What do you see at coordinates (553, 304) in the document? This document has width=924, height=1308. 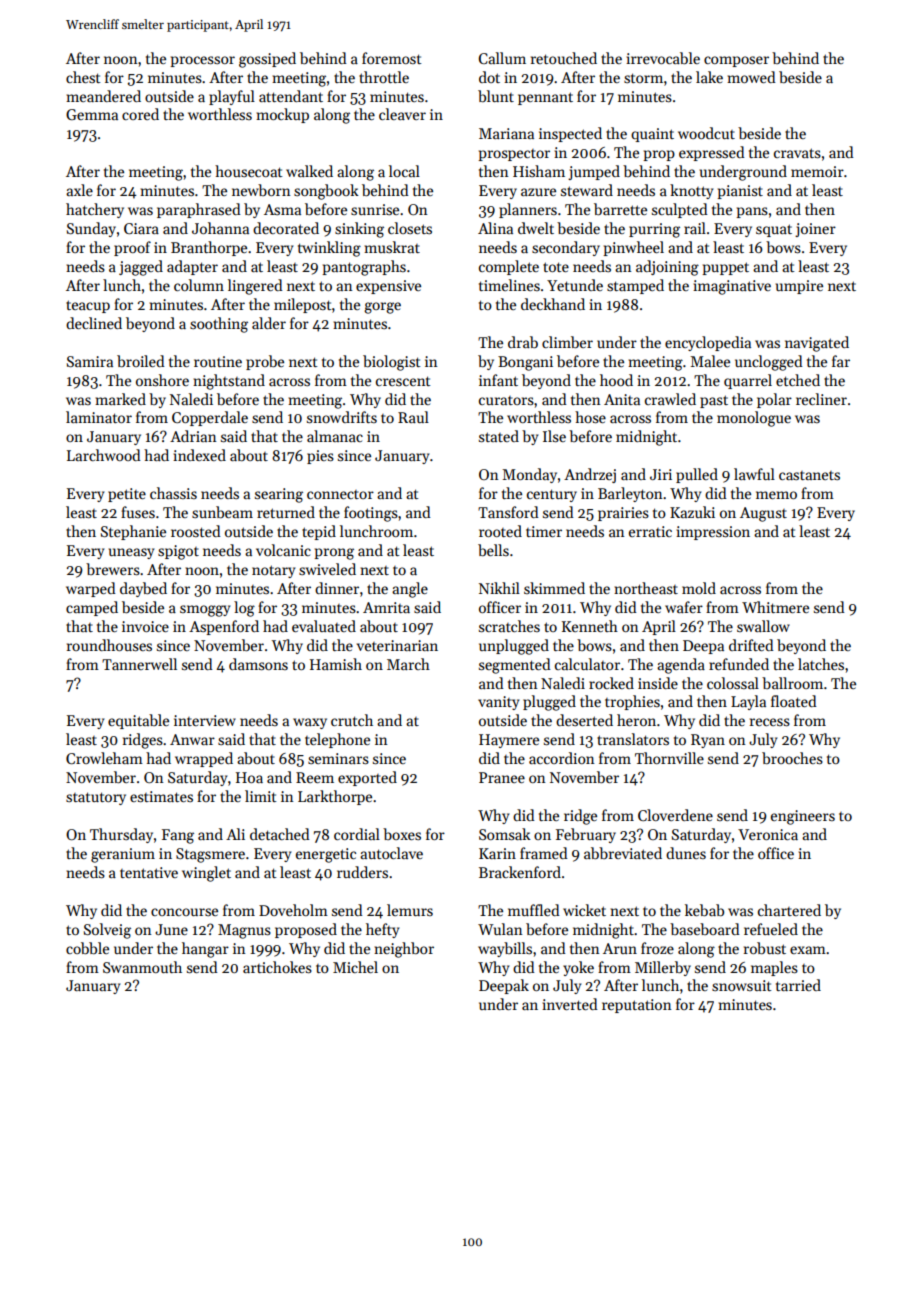 I see `deckhand` at bounding box center [553, 304].
